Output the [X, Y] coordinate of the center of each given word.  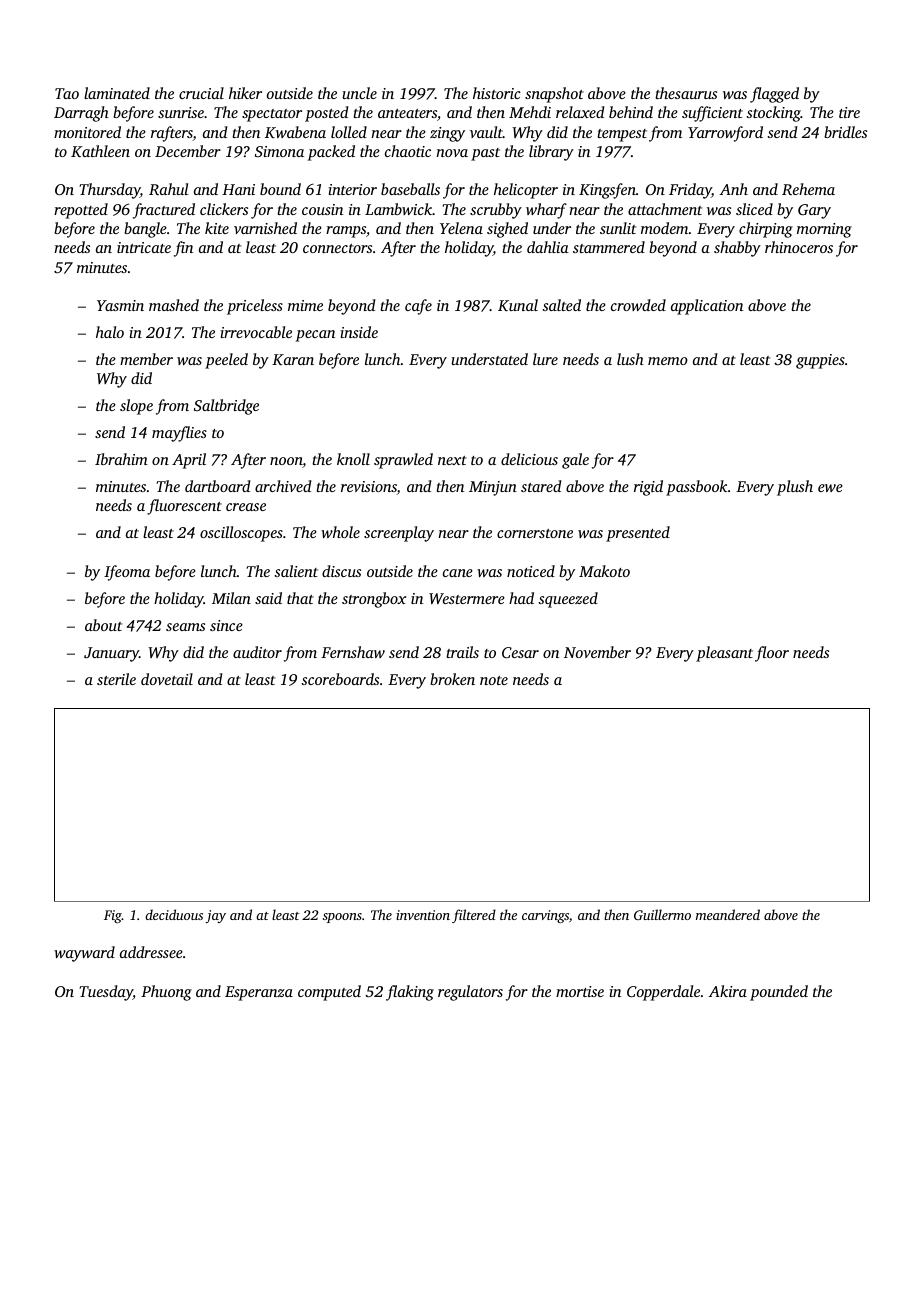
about [103, 625]
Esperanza [259, 993]
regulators [470, 993]
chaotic [408, 151]
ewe [830, 488]
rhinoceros [799, 247]
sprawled [403, 461]
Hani [238, 189]
